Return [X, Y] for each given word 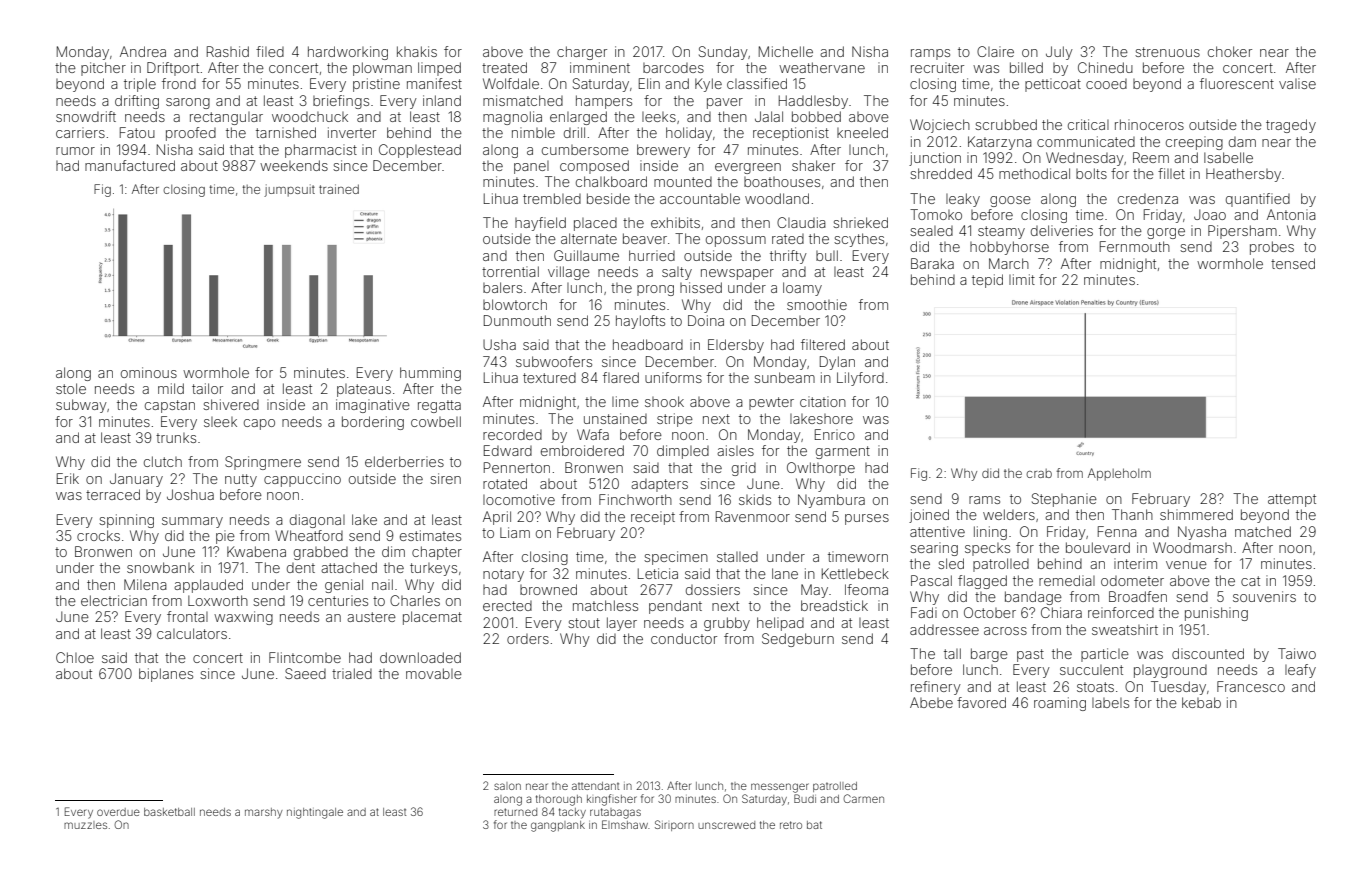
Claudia [801, 222]
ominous [149, 372]
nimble [533, 132]
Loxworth [218, 600]
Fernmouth [1135, 246]
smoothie [817, 304]
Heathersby [1243, 175]
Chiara [1061, 612]
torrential [510, 271]
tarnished [286, 132]
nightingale [315, 813]
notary [503, 575]
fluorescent [1237, 83]
